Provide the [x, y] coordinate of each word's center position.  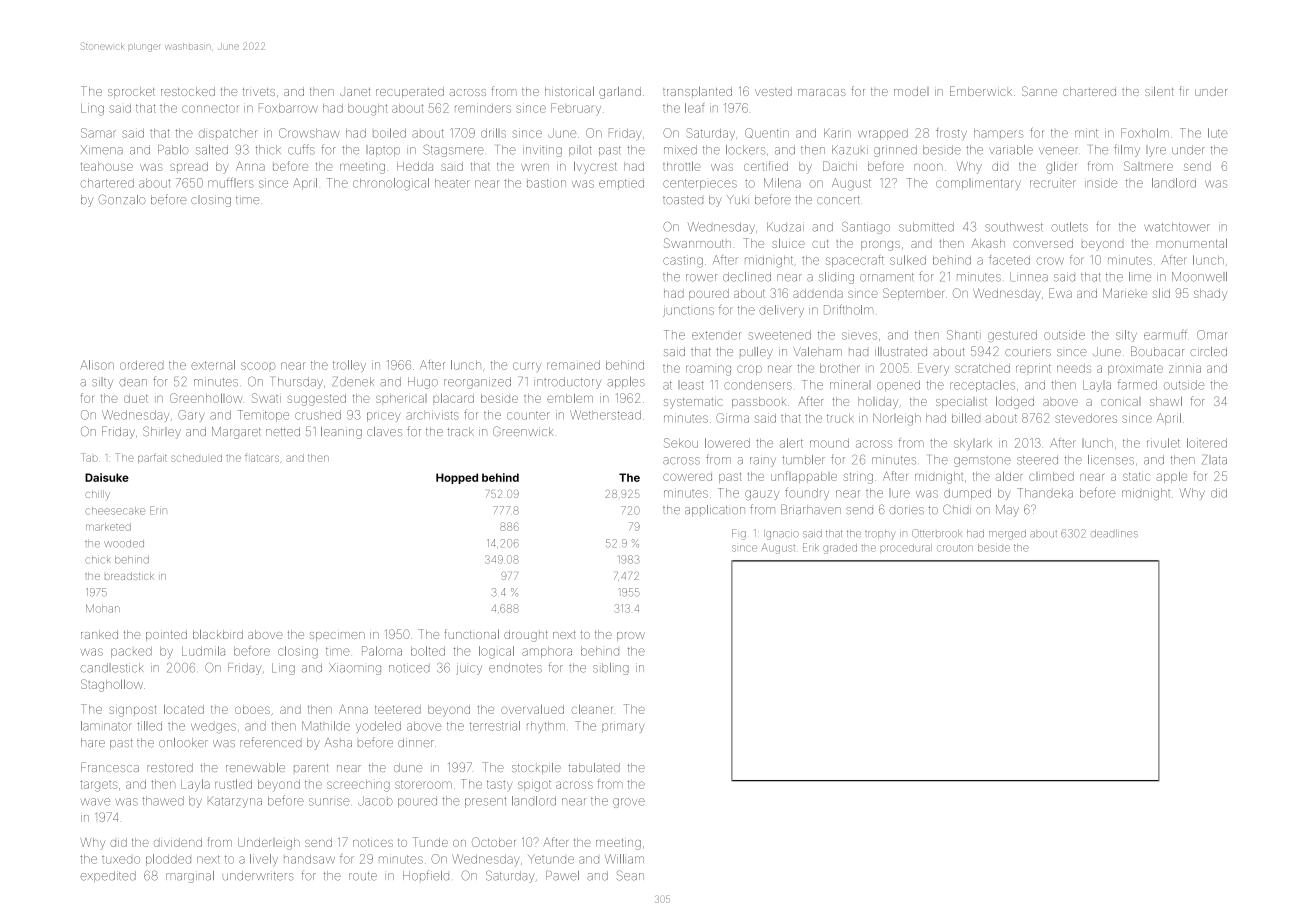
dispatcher [227, 133]
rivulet [1163, 443]
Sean [630, 875]
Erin [158, 510]
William [624, 859]
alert [791, 443]
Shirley [162, 432]
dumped [967, 494]
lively [264, 860]
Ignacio [781, 535]
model [911, 91]
